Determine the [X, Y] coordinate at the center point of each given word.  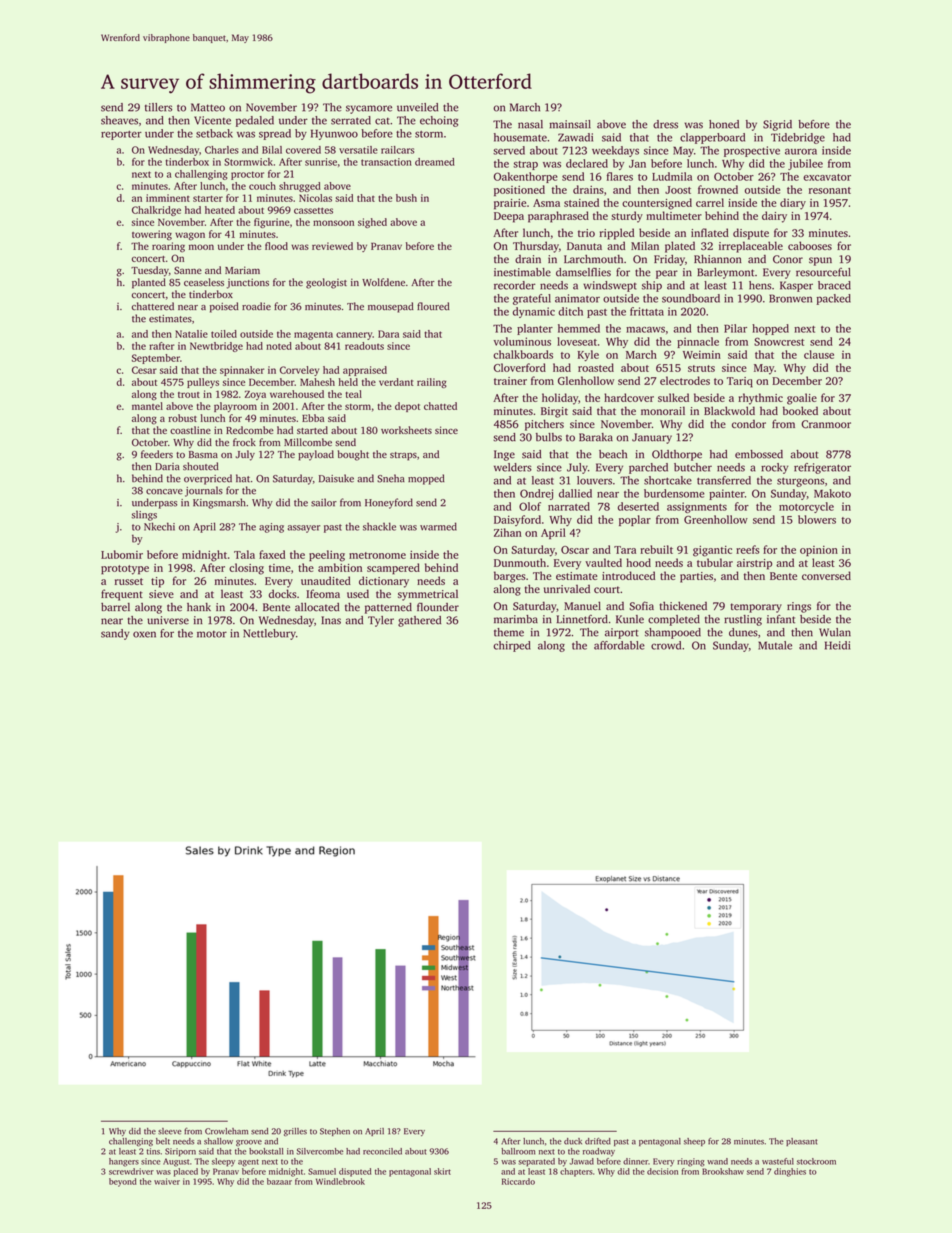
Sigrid [777, 125]
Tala [244, 554]
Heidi [837, 645]
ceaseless [204, 282]
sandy [115, 634]
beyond [123, 1182]
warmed [438, 526]
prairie [510, 204]
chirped [512, 646]
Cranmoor [826, 424]
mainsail [570, 124]
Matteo [208, 107]
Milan [645, 245]
